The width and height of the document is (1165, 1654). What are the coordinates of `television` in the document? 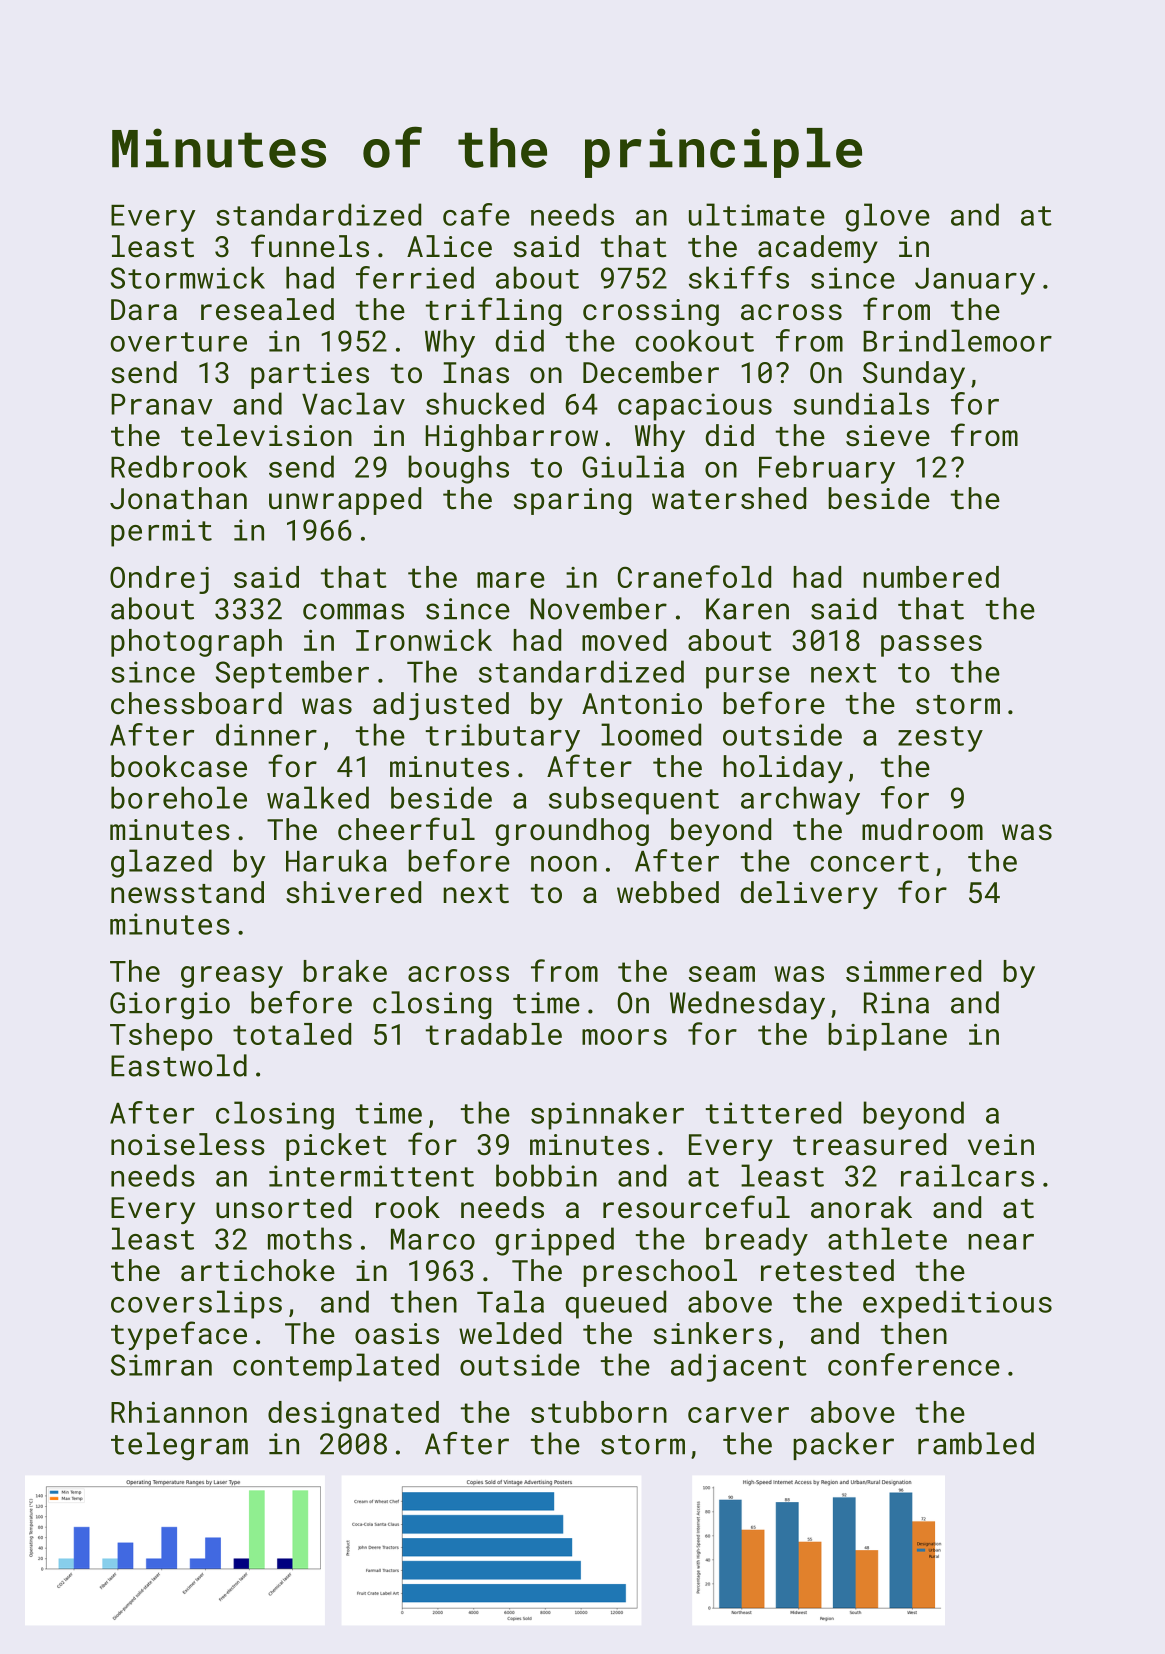 It's located at (266, 435).
